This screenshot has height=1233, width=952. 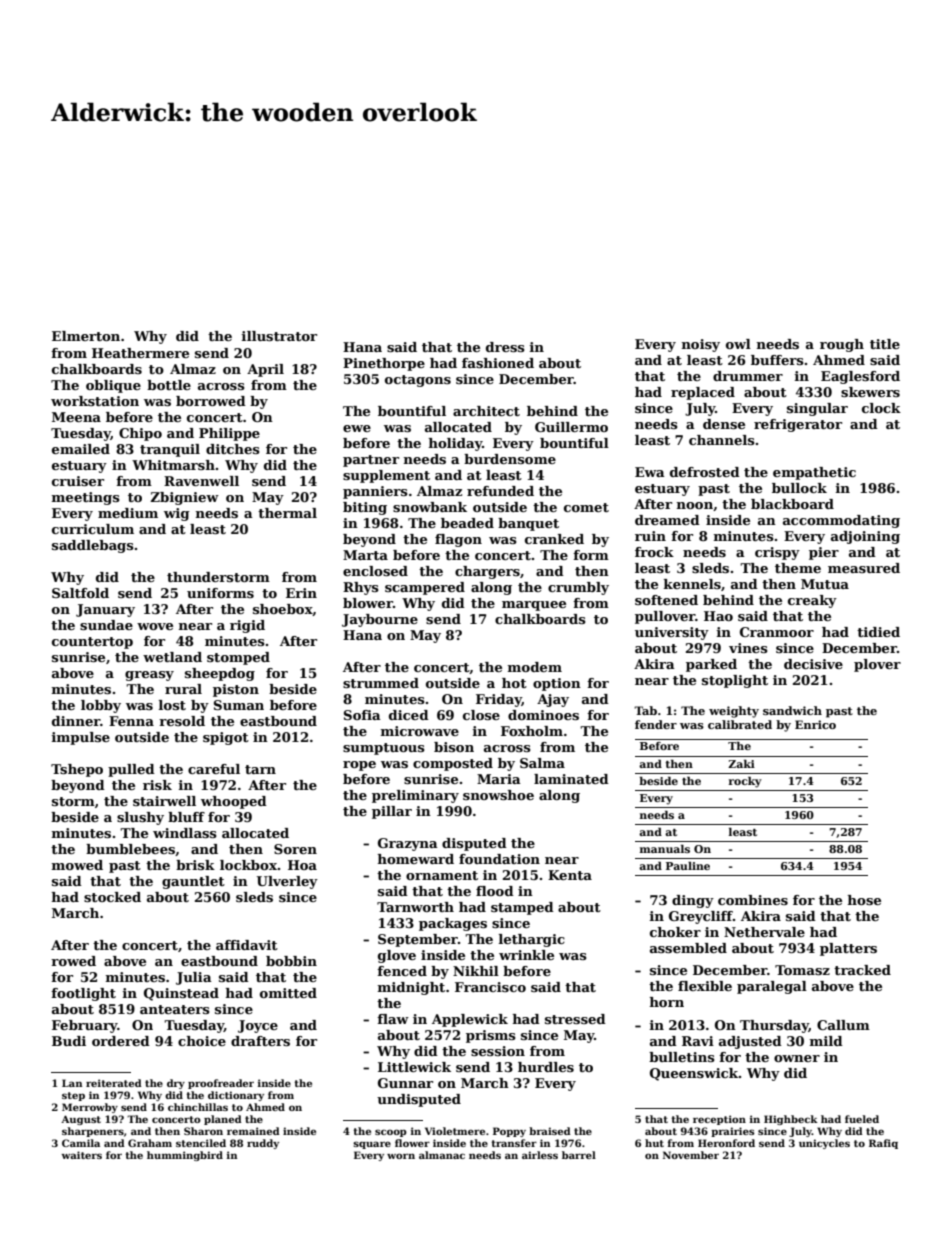 I want to click on bumblebees, so click(x=130, y=849).
